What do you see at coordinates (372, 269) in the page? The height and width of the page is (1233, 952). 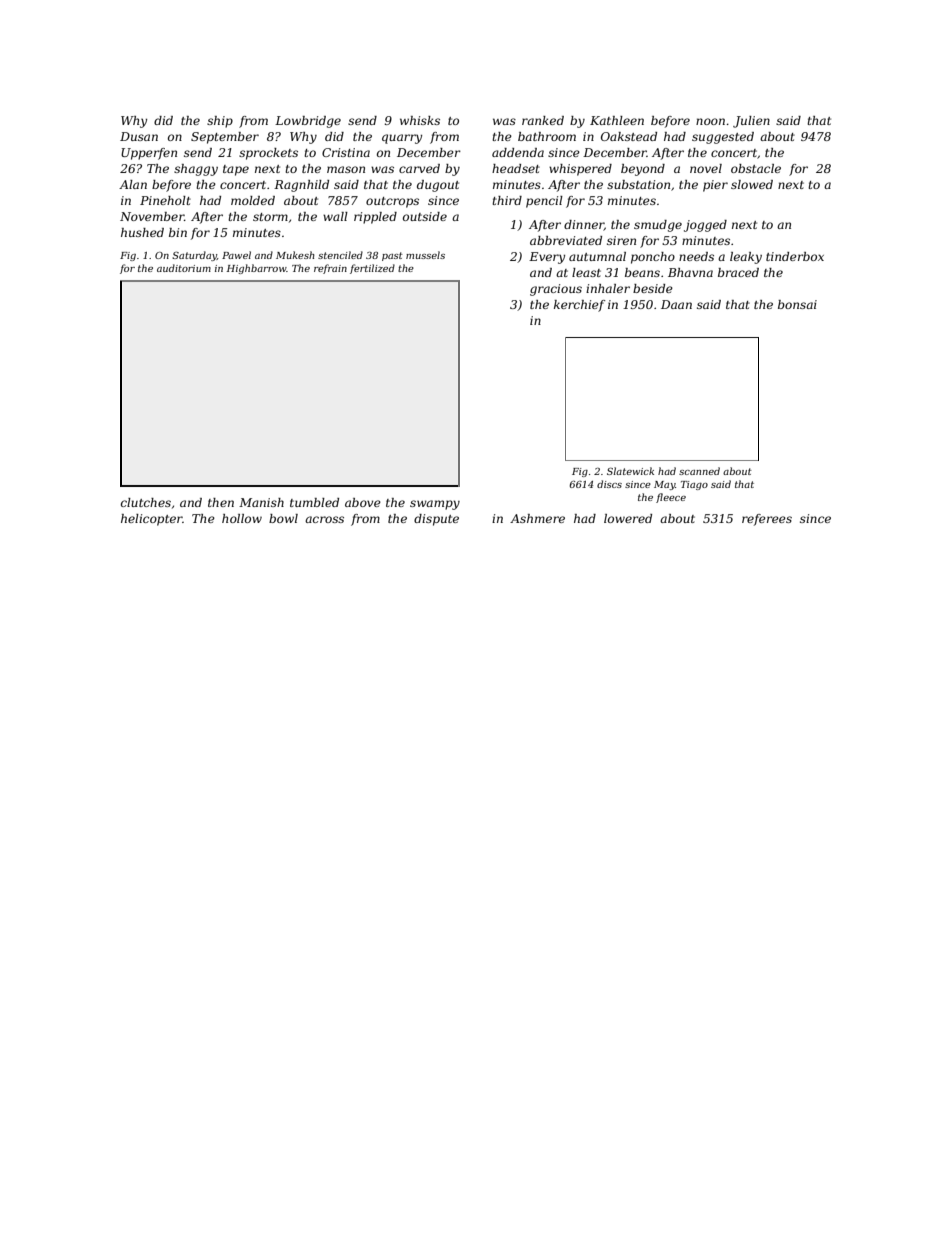 I see `fertilized` at bounding box center [372, 269].
